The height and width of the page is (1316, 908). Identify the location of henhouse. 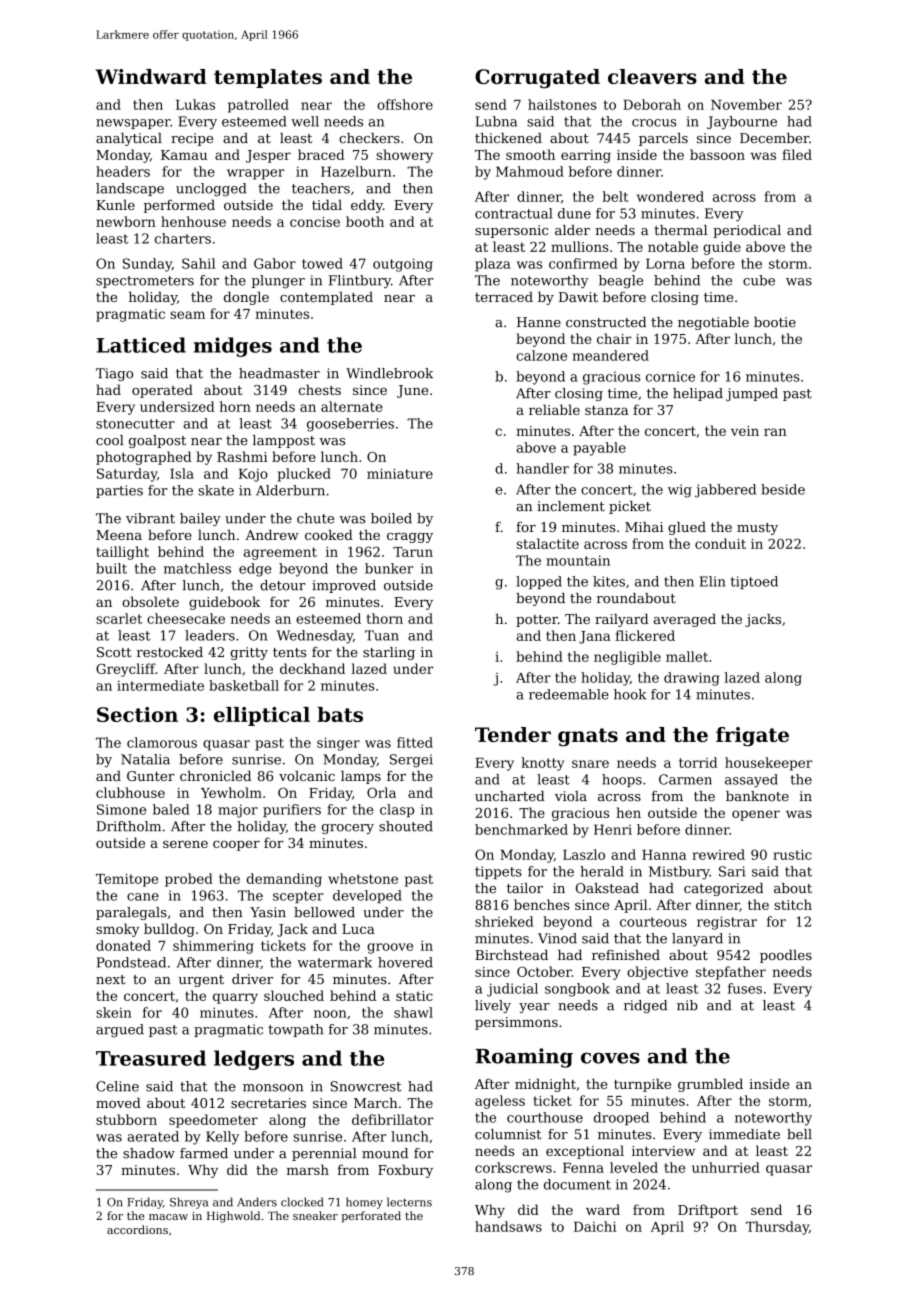
(193, 221).
